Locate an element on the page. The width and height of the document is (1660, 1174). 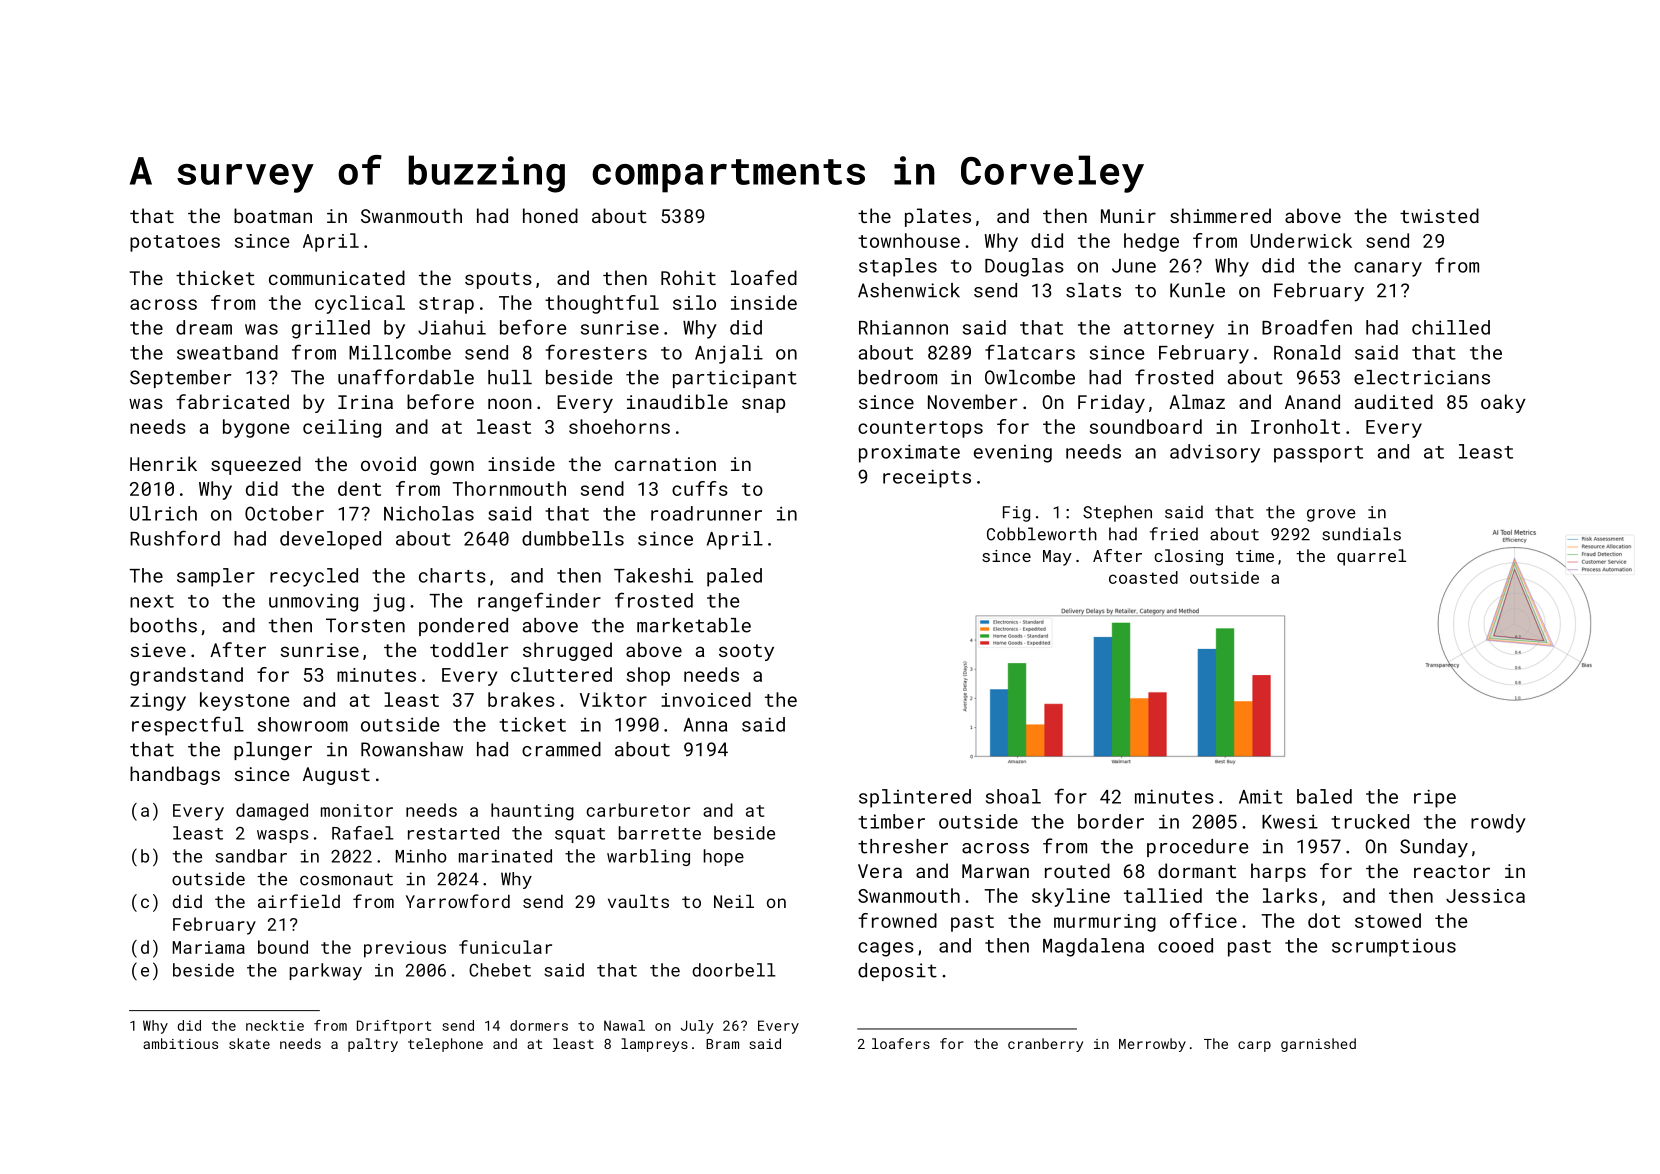
potatoes is located at coordinates (175, 243).
